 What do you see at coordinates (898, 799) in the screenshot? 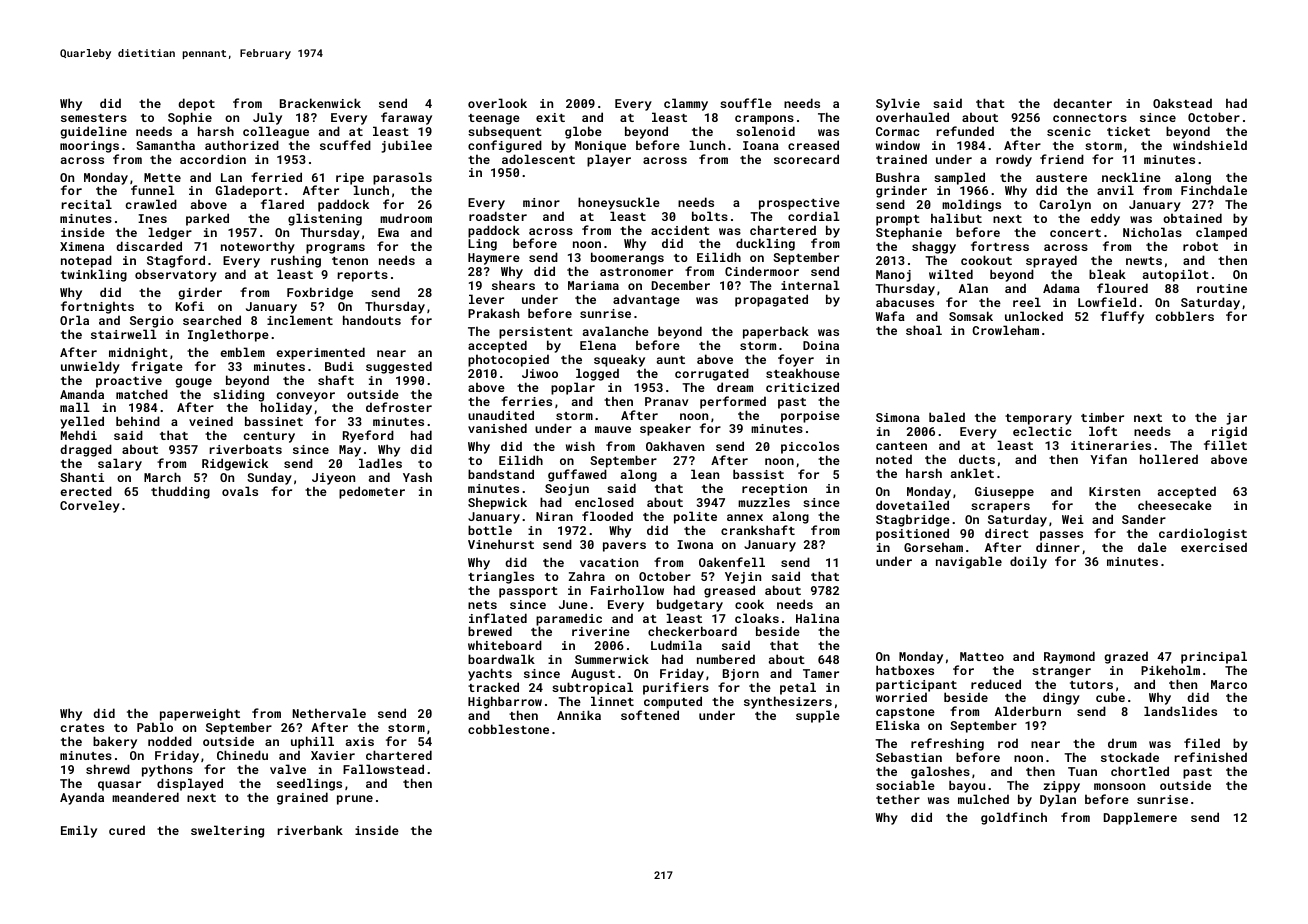
I see `tether` at bounding box center [898, 799].
